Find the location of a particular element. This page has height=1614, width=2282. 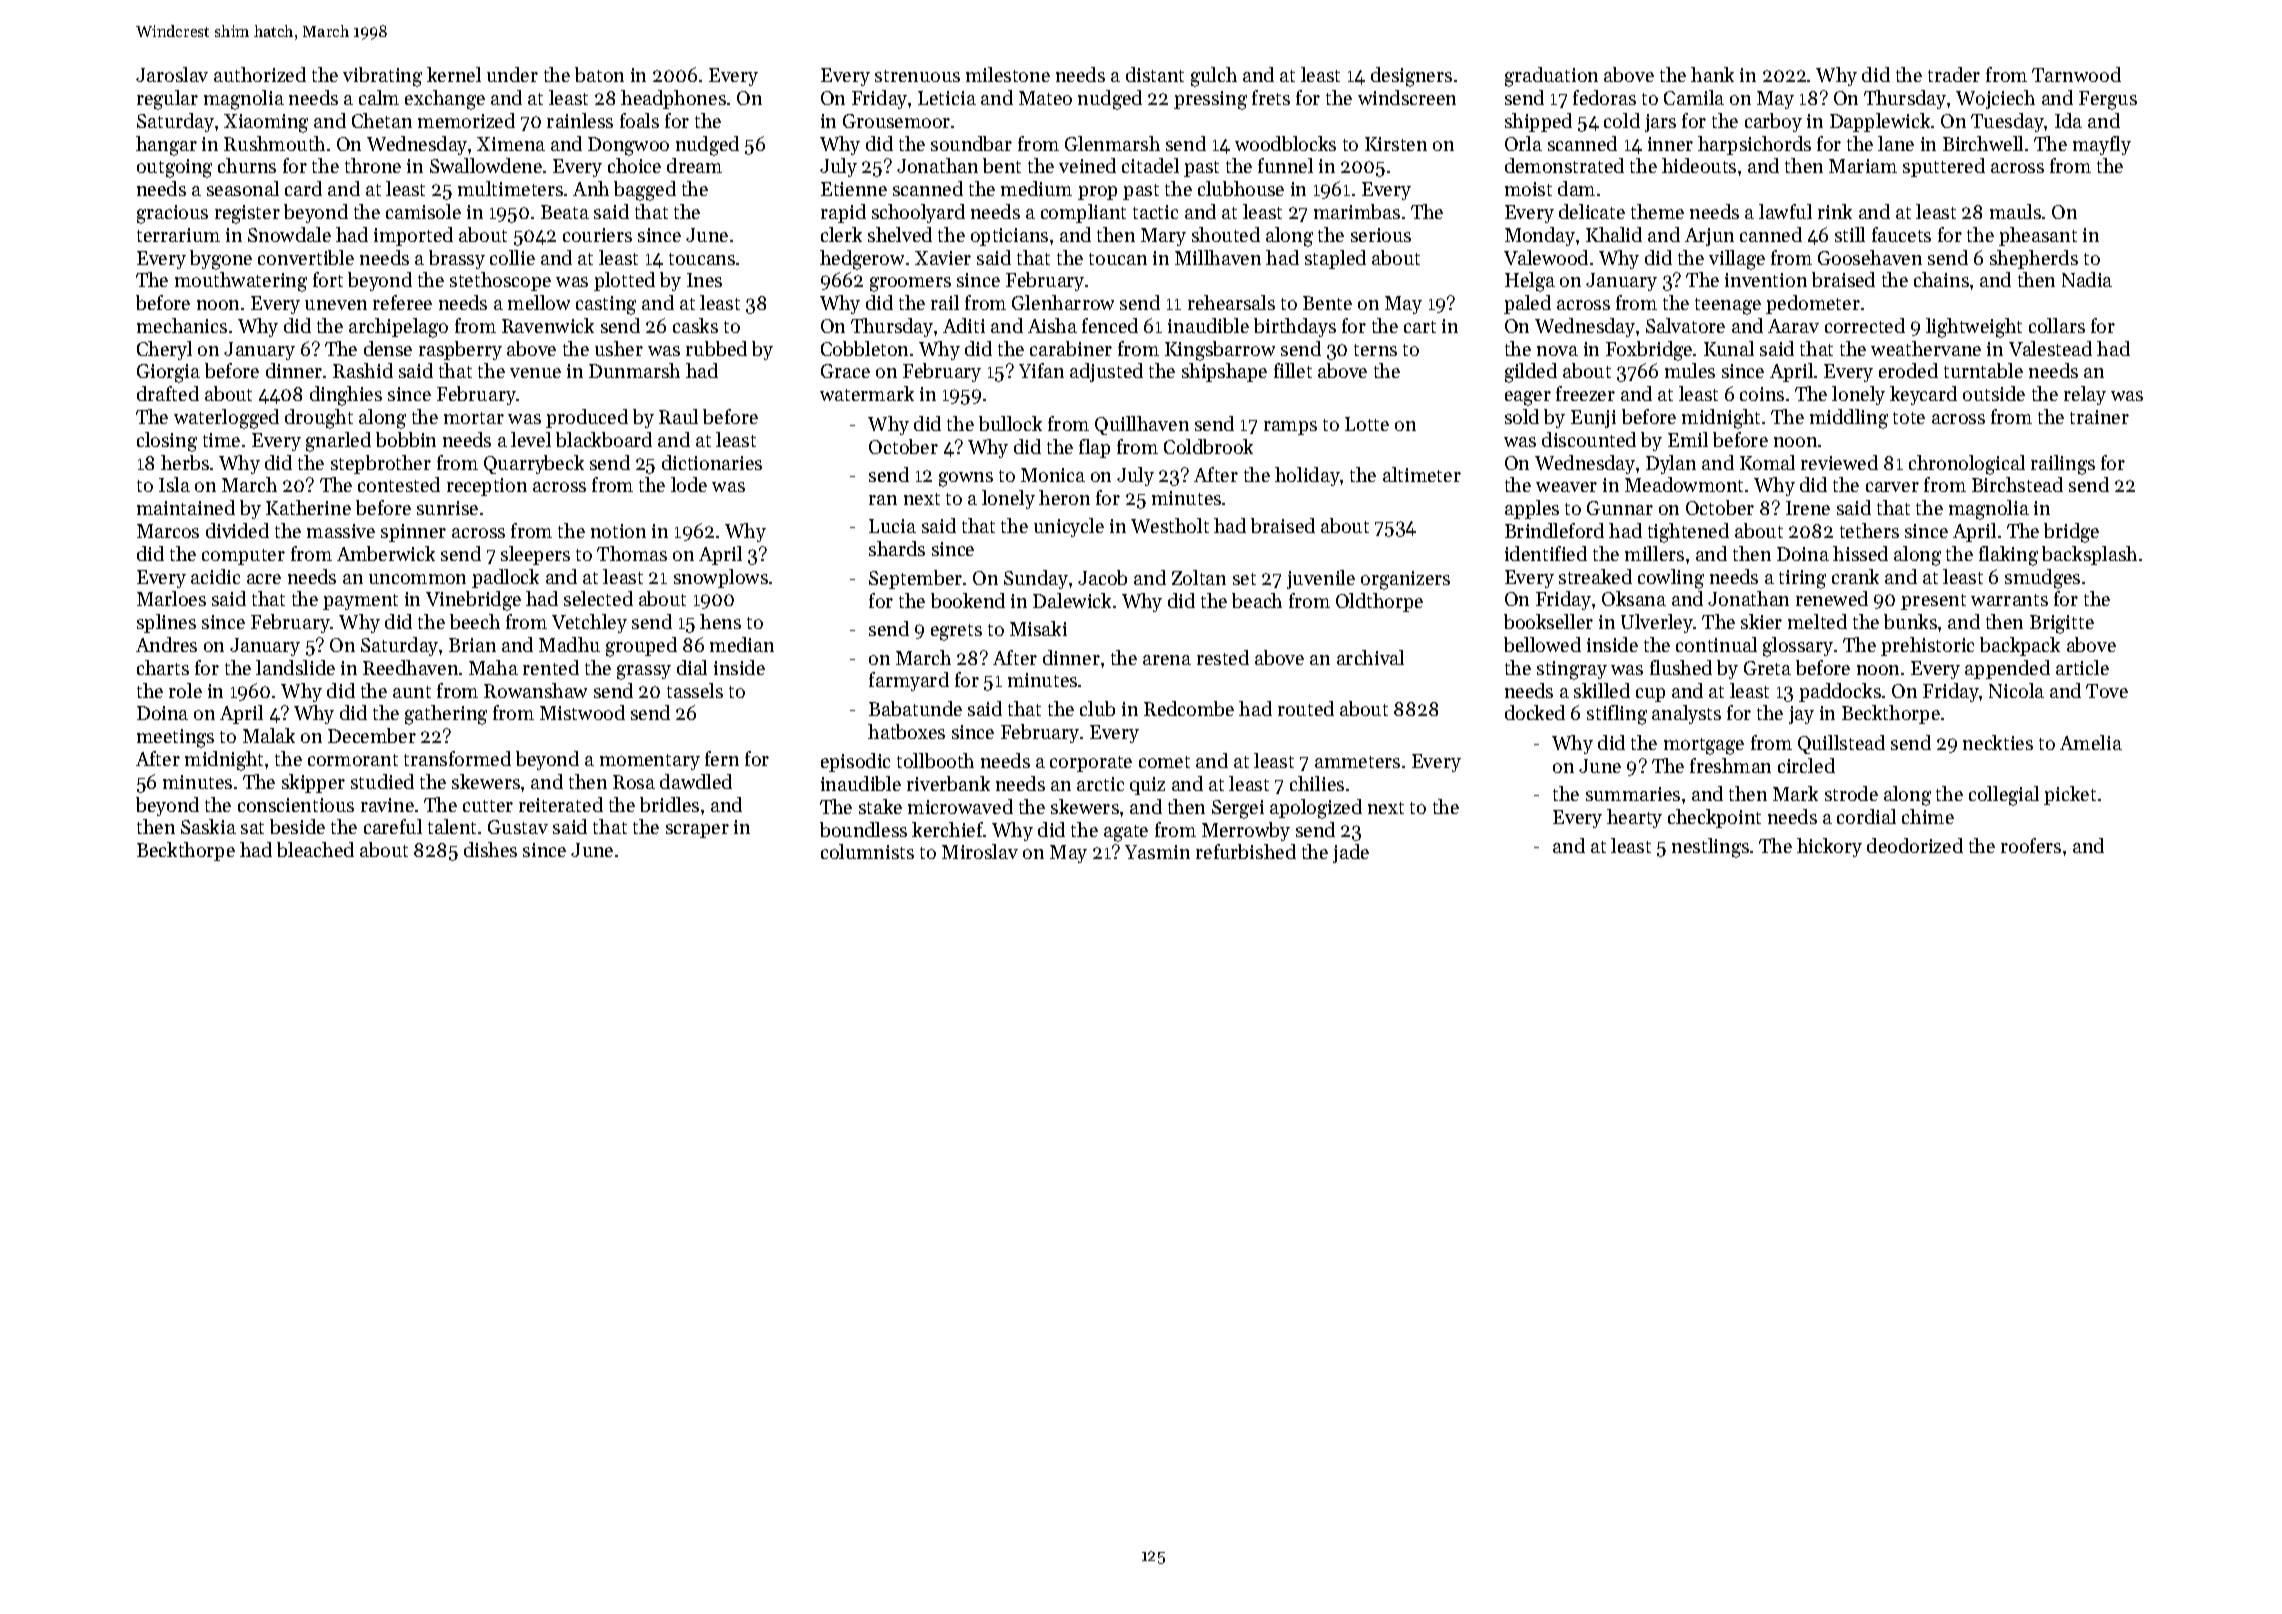

meetings is located at coordinates (175, 738).
